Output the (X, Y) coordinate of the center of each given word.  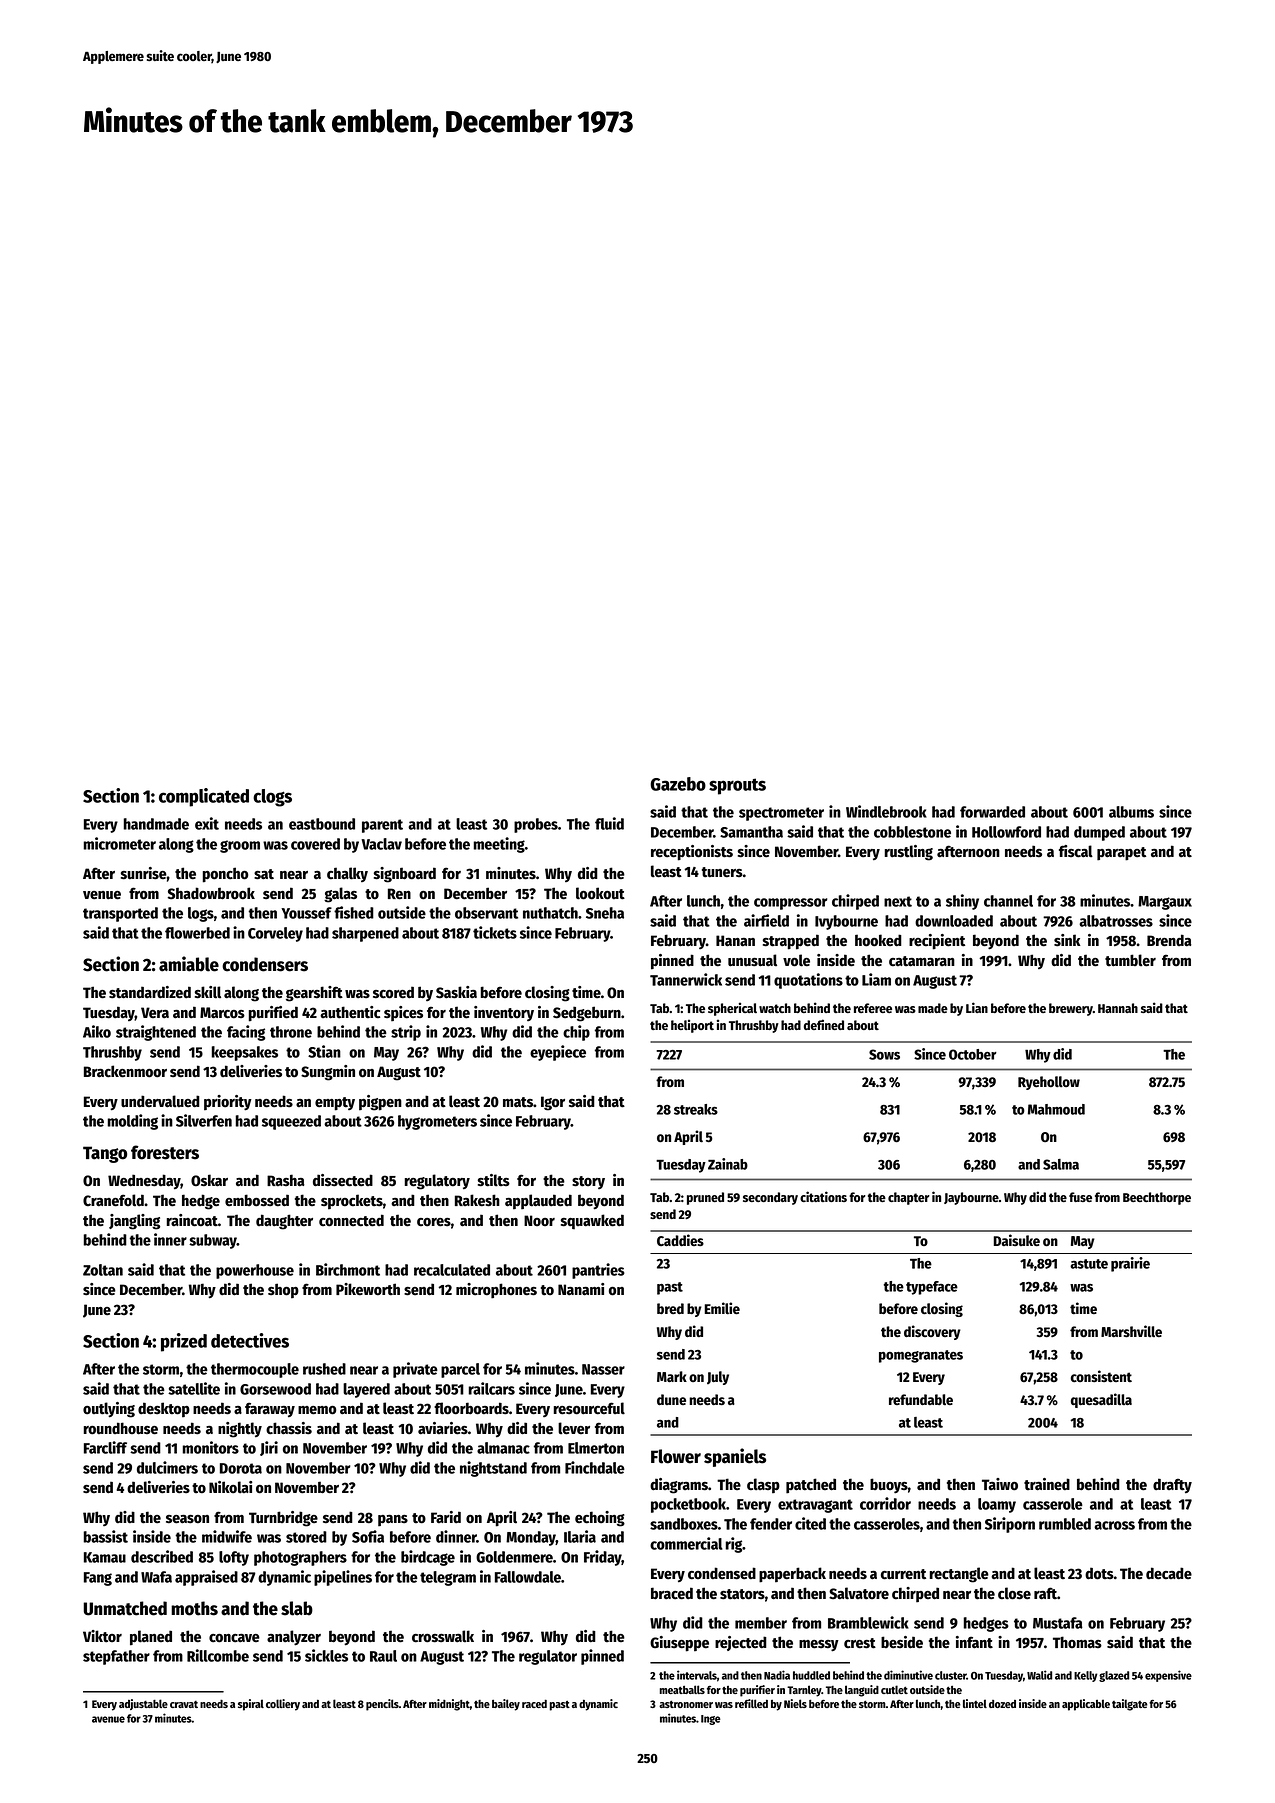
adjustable (143, 1704)
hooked (878, 940)
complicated (204, 797)
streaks (696, 1109)
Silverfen (204, 1120)
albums (1131, 812)
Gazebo (678, 784)
